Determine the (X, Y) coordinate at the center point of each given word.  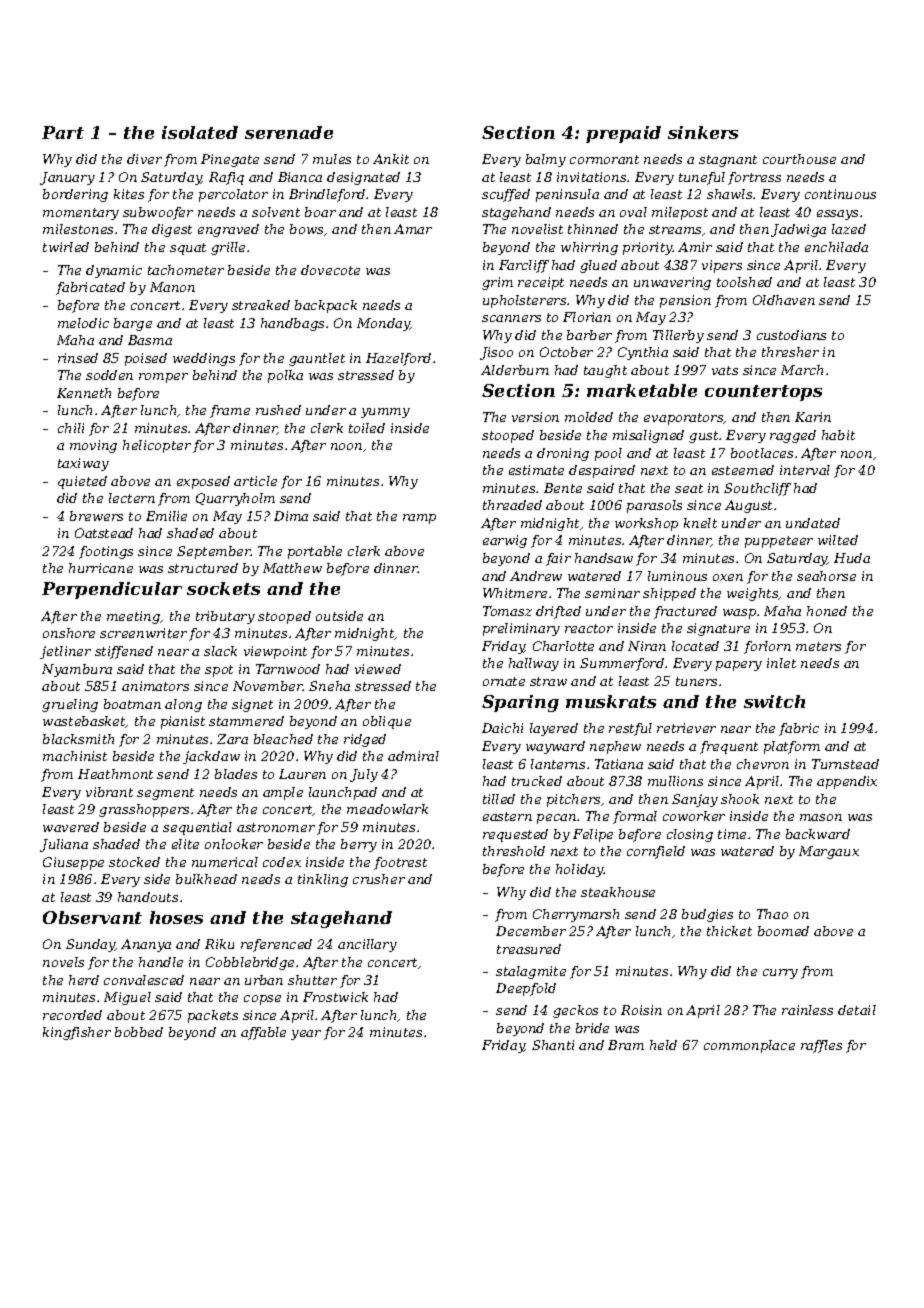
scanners (511, 318)
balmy (546, 160)
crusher (379, 879)
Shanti (553, 1045)
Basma (150, 340)
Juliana (64, 845)
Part (63, 132)
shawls (729, 194)
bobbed (139, 1032)
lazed (849, 229)
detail (857, 1010)
